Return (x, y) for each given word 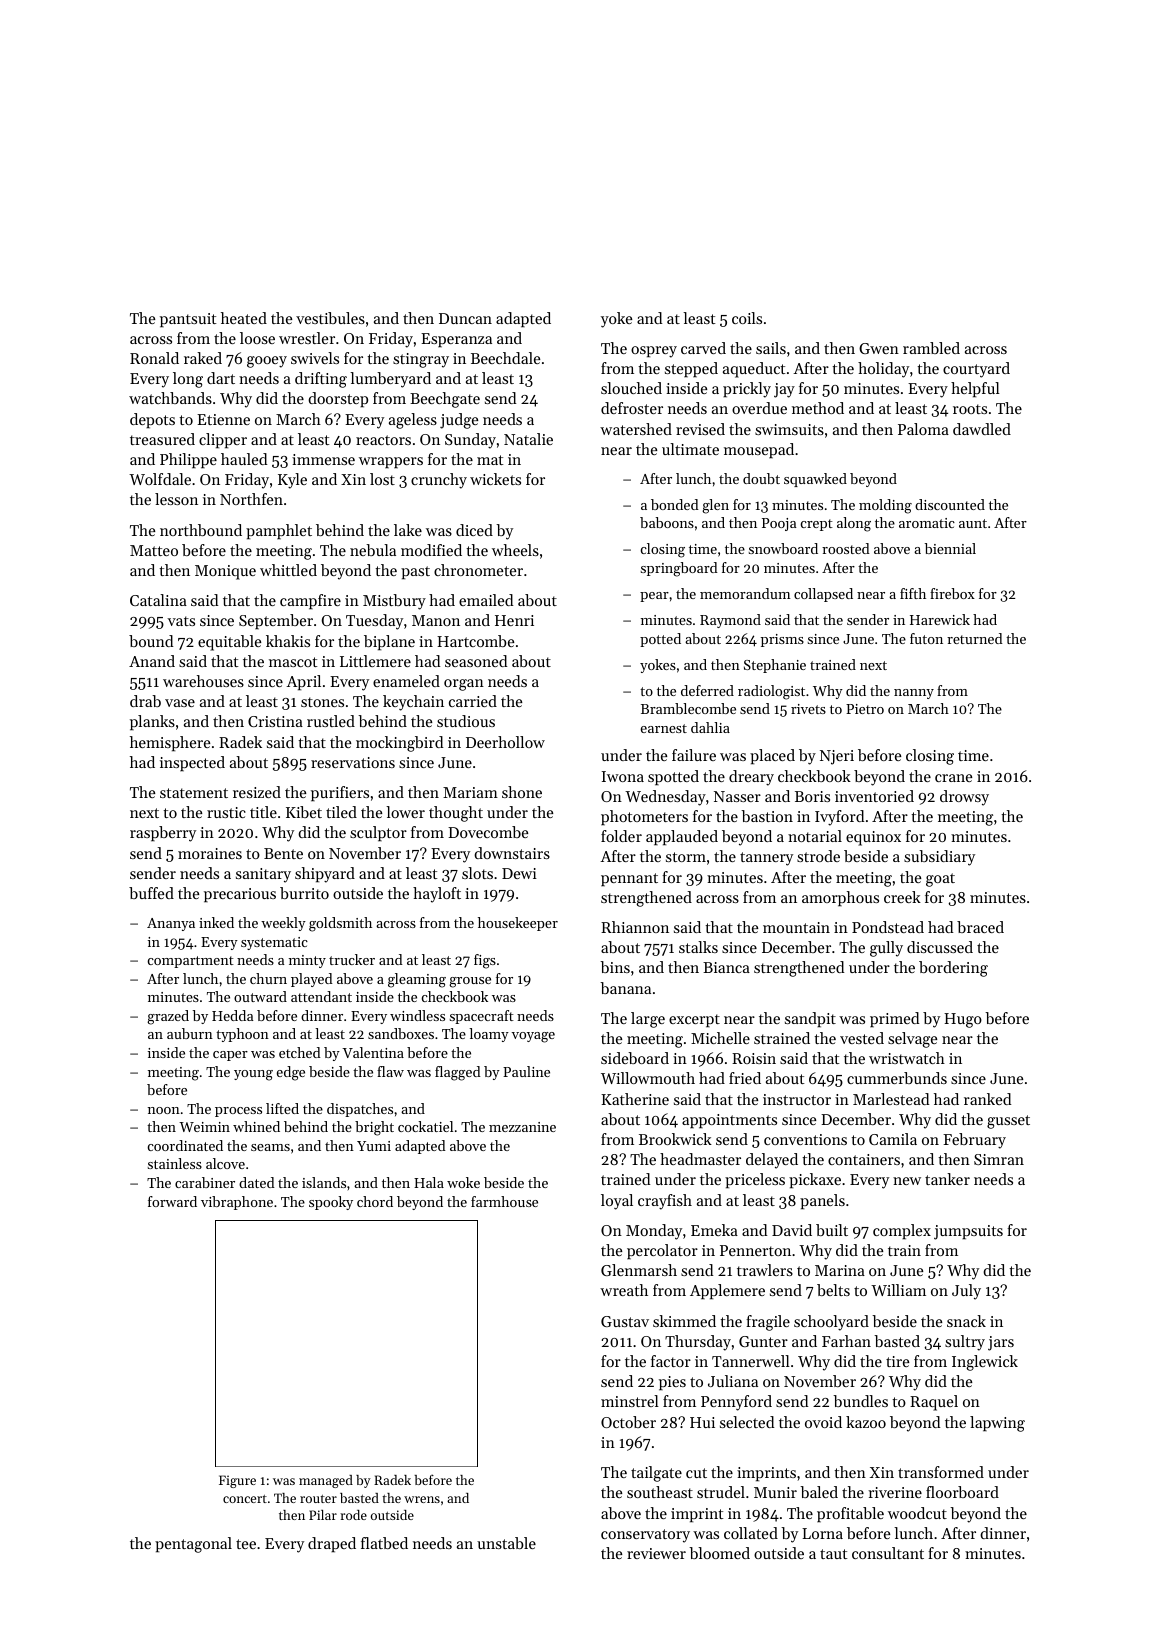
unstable (506, 1543)
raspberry (163, 834)
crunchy (439, 481)
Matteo (154, 550)
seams (270, 1147)
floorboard (962, 1492)
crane (953, 778)
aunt (973, 523)
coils (747, 318)
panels (822, 1202)
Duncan (465, 318)
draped (332, 1545)
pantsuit (188, 320)
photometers (644, 818)
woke (463, 1182)
